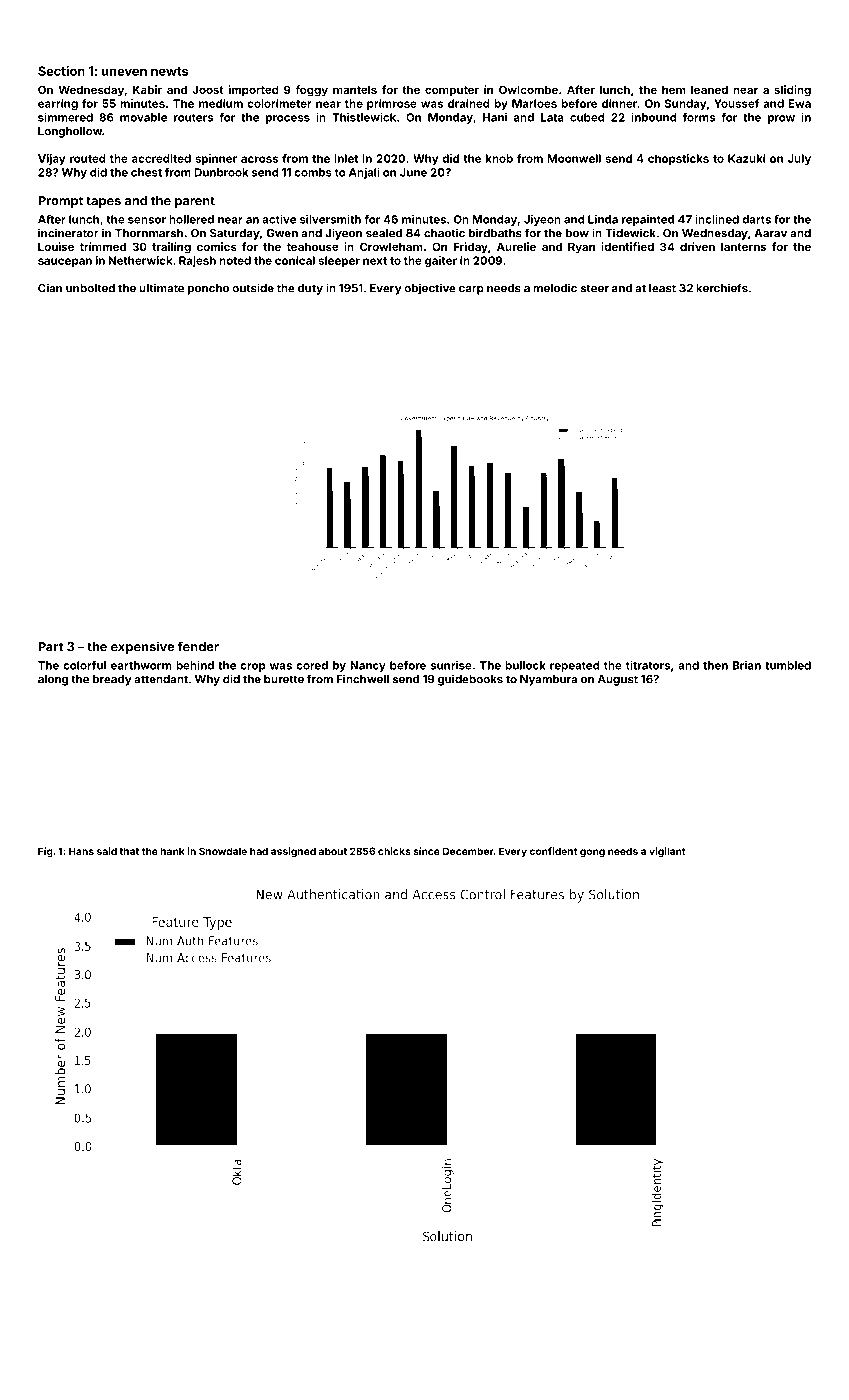 This screenshot has width=849, height=1400. Describe the element at coordinates (426, 851) in the screenshot. I see `since` at that location.
